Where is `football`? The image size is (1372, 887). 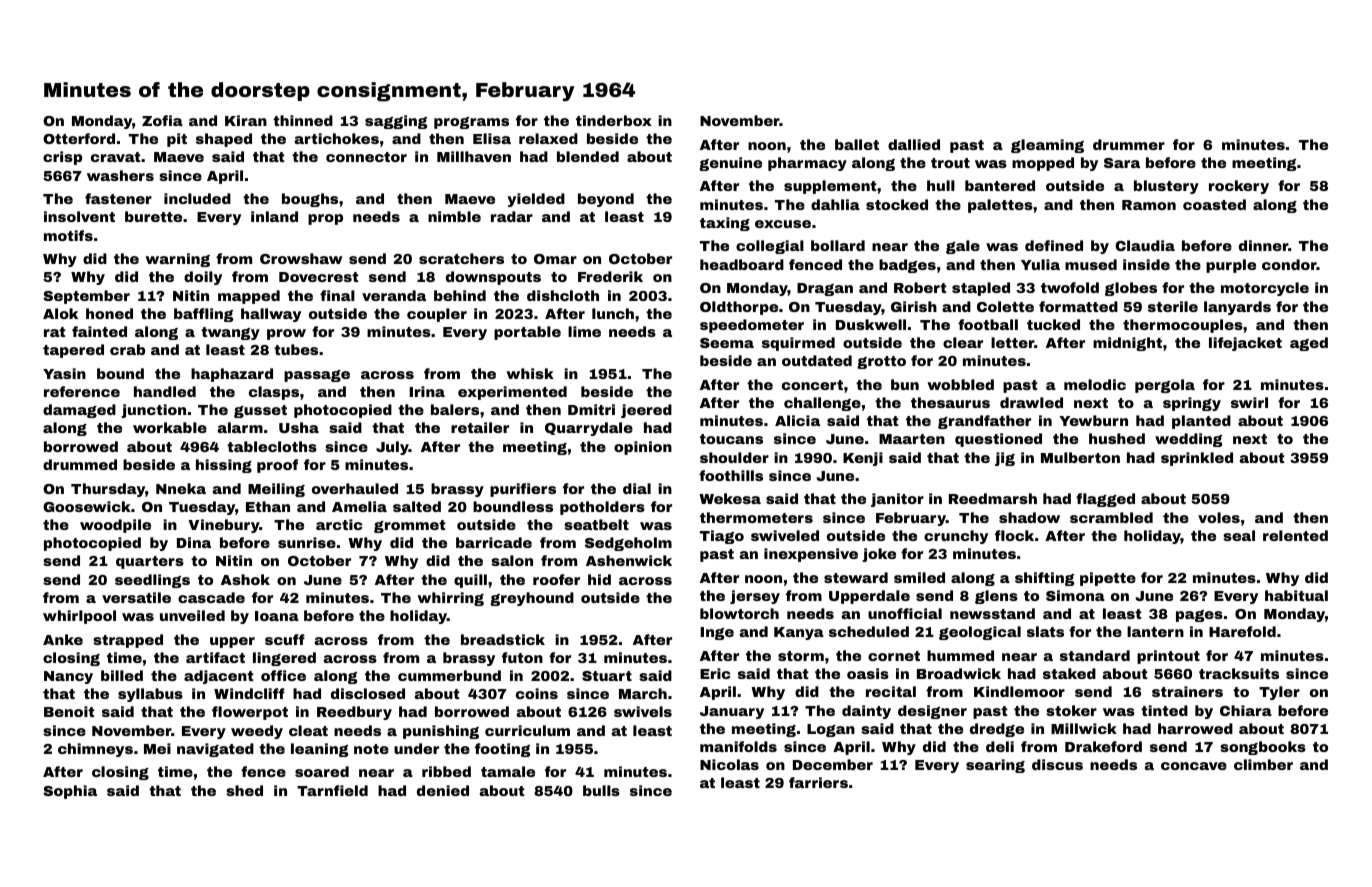 football is located at coordinates (988, 324).
